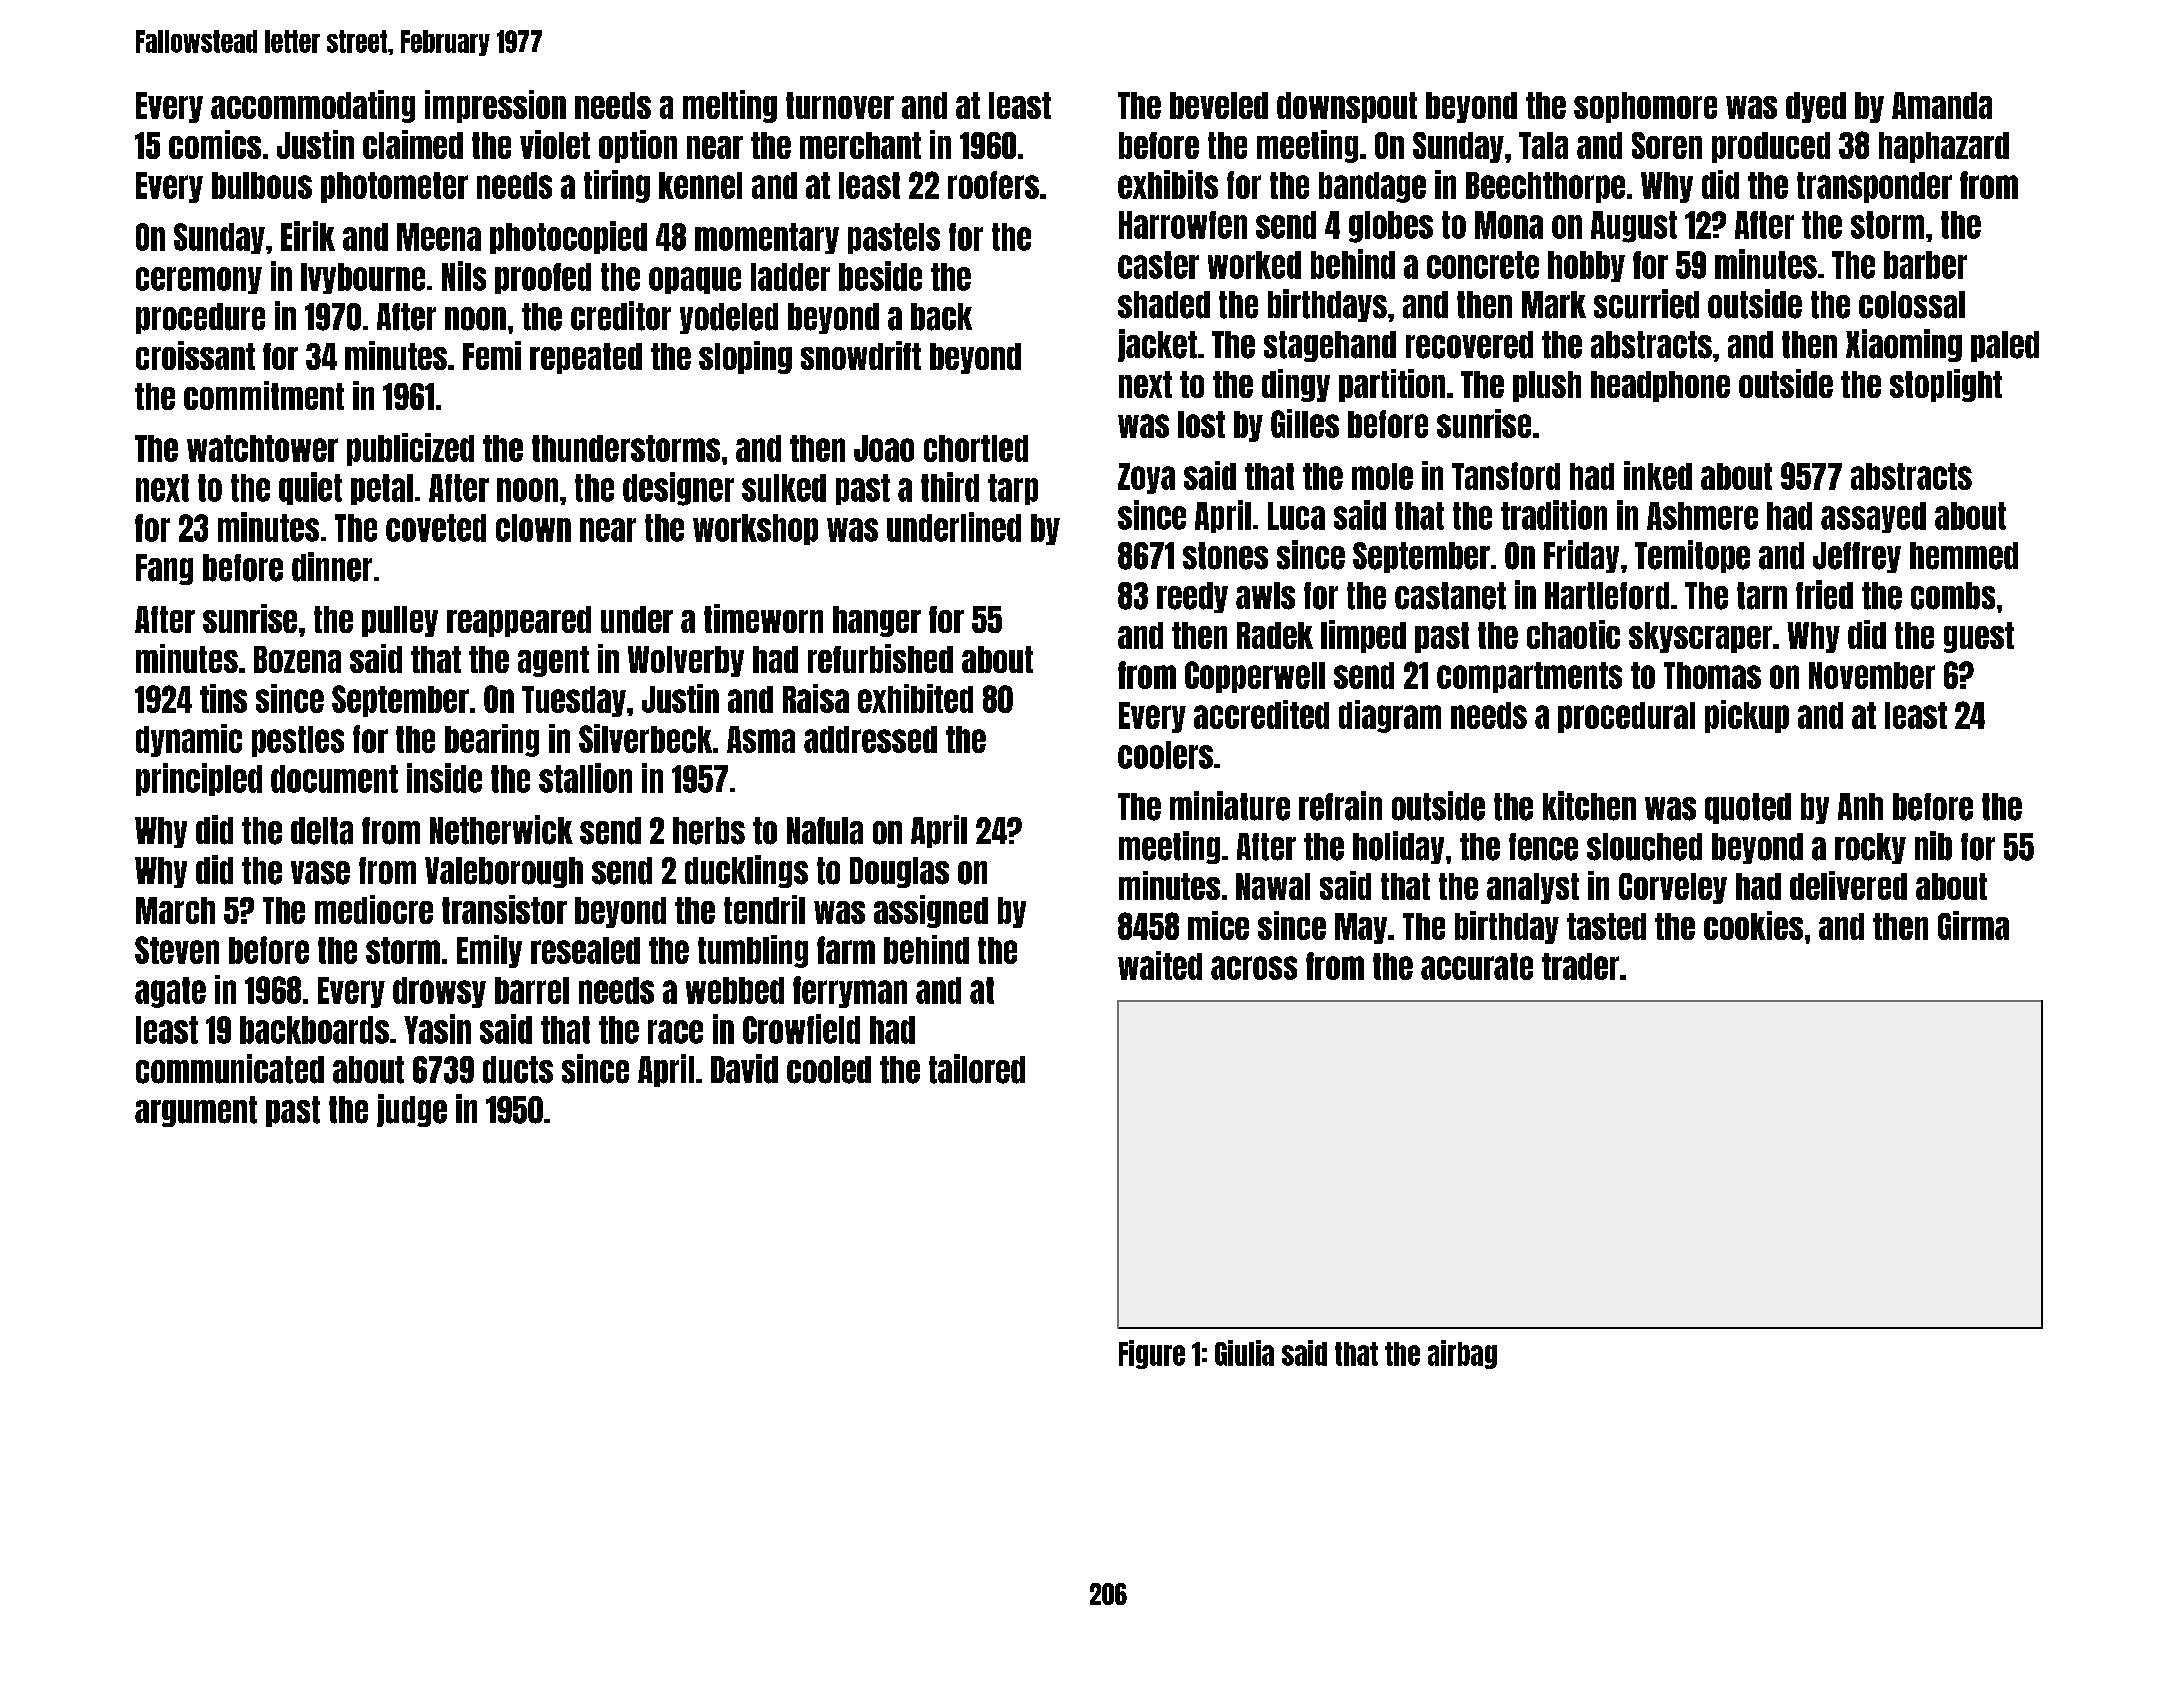  I want to click on proofed, so click(543, 278).
